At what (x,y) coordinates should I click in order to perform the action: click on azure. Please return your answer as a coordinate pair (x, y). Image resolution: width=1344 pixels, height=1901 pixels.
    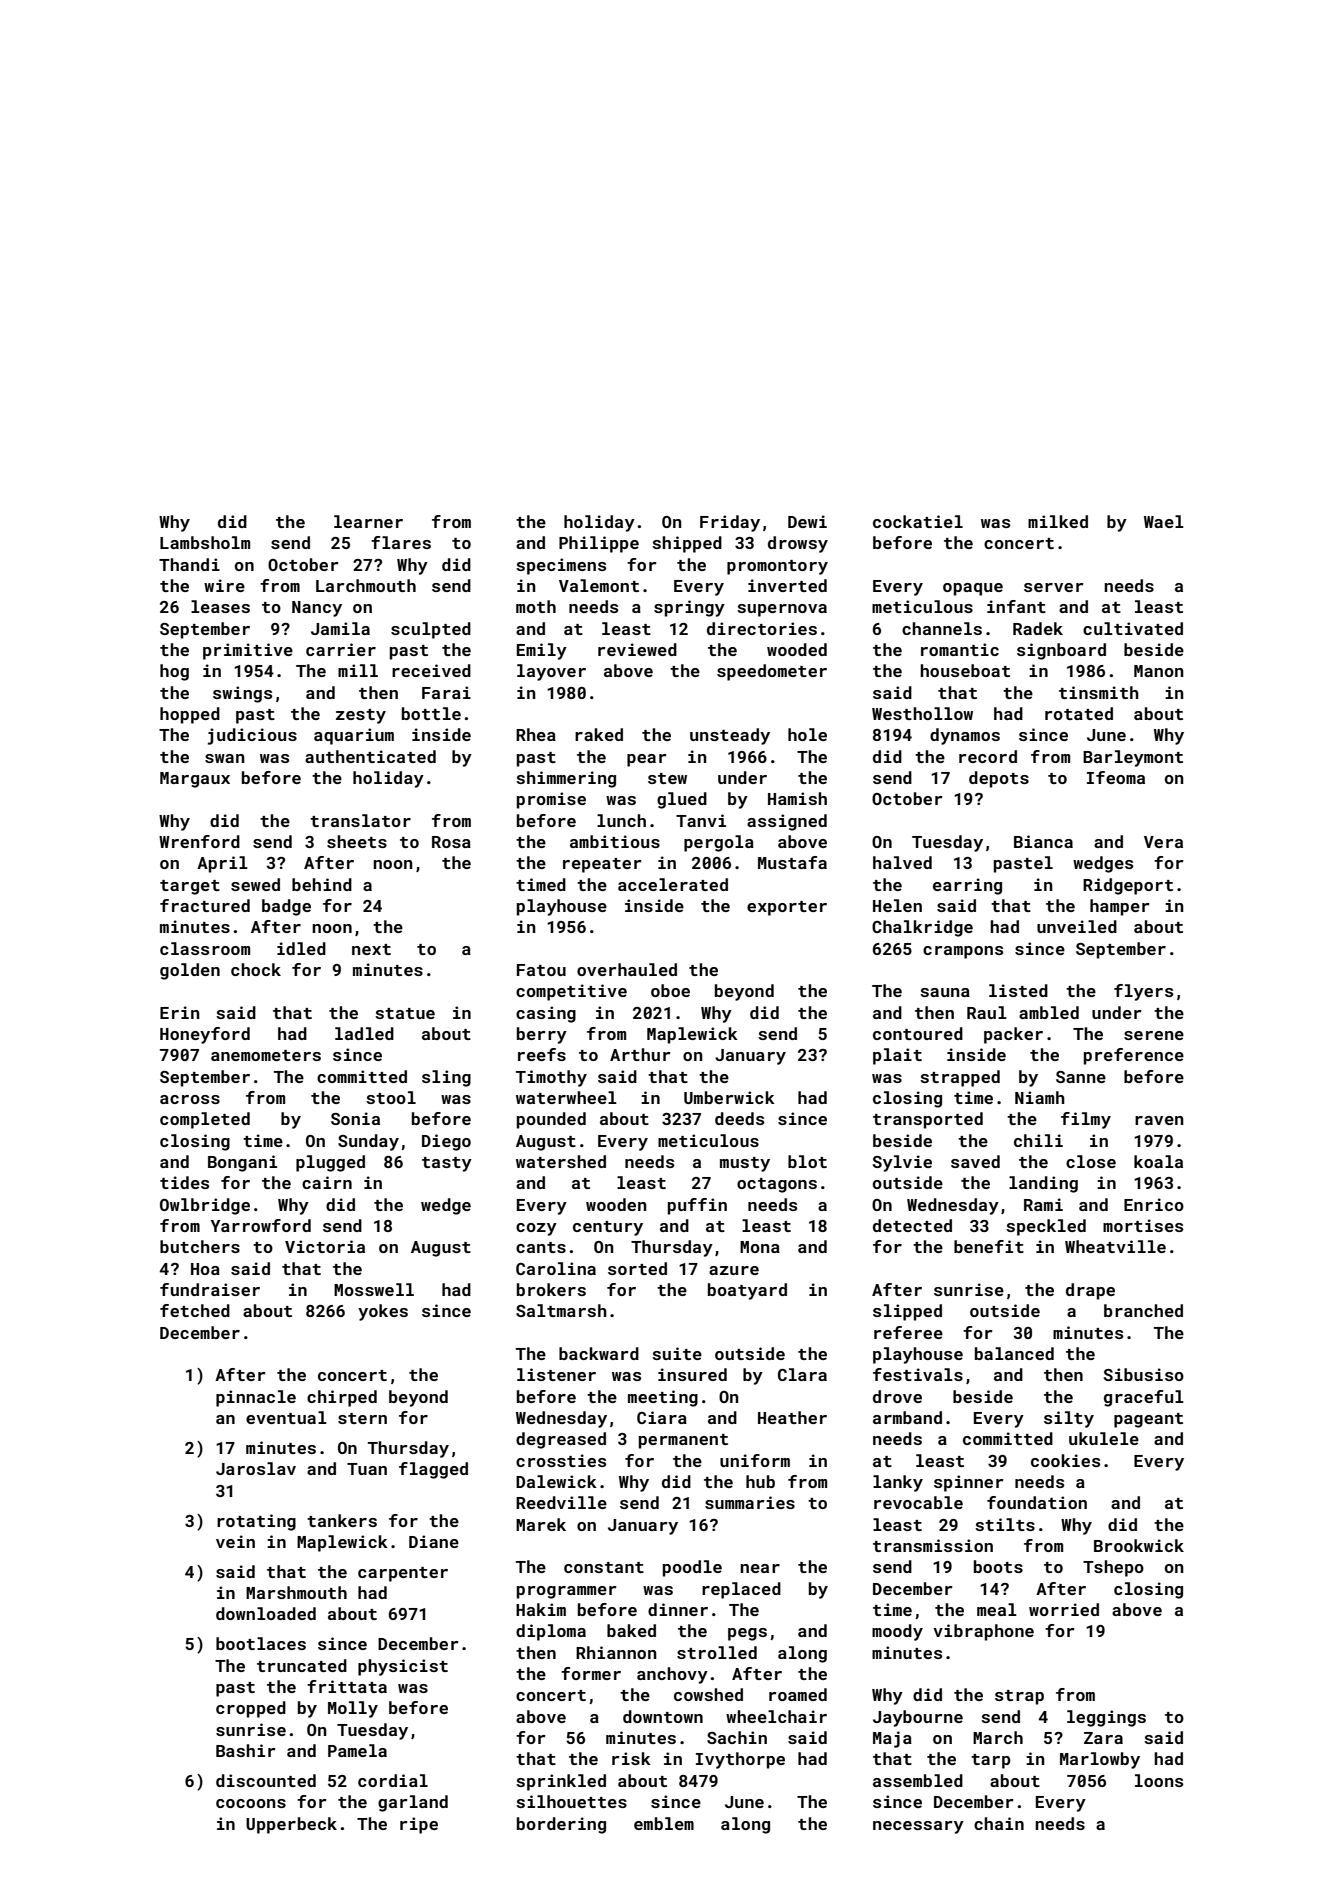
    Looking at the image, I should click on (734, 1270).
